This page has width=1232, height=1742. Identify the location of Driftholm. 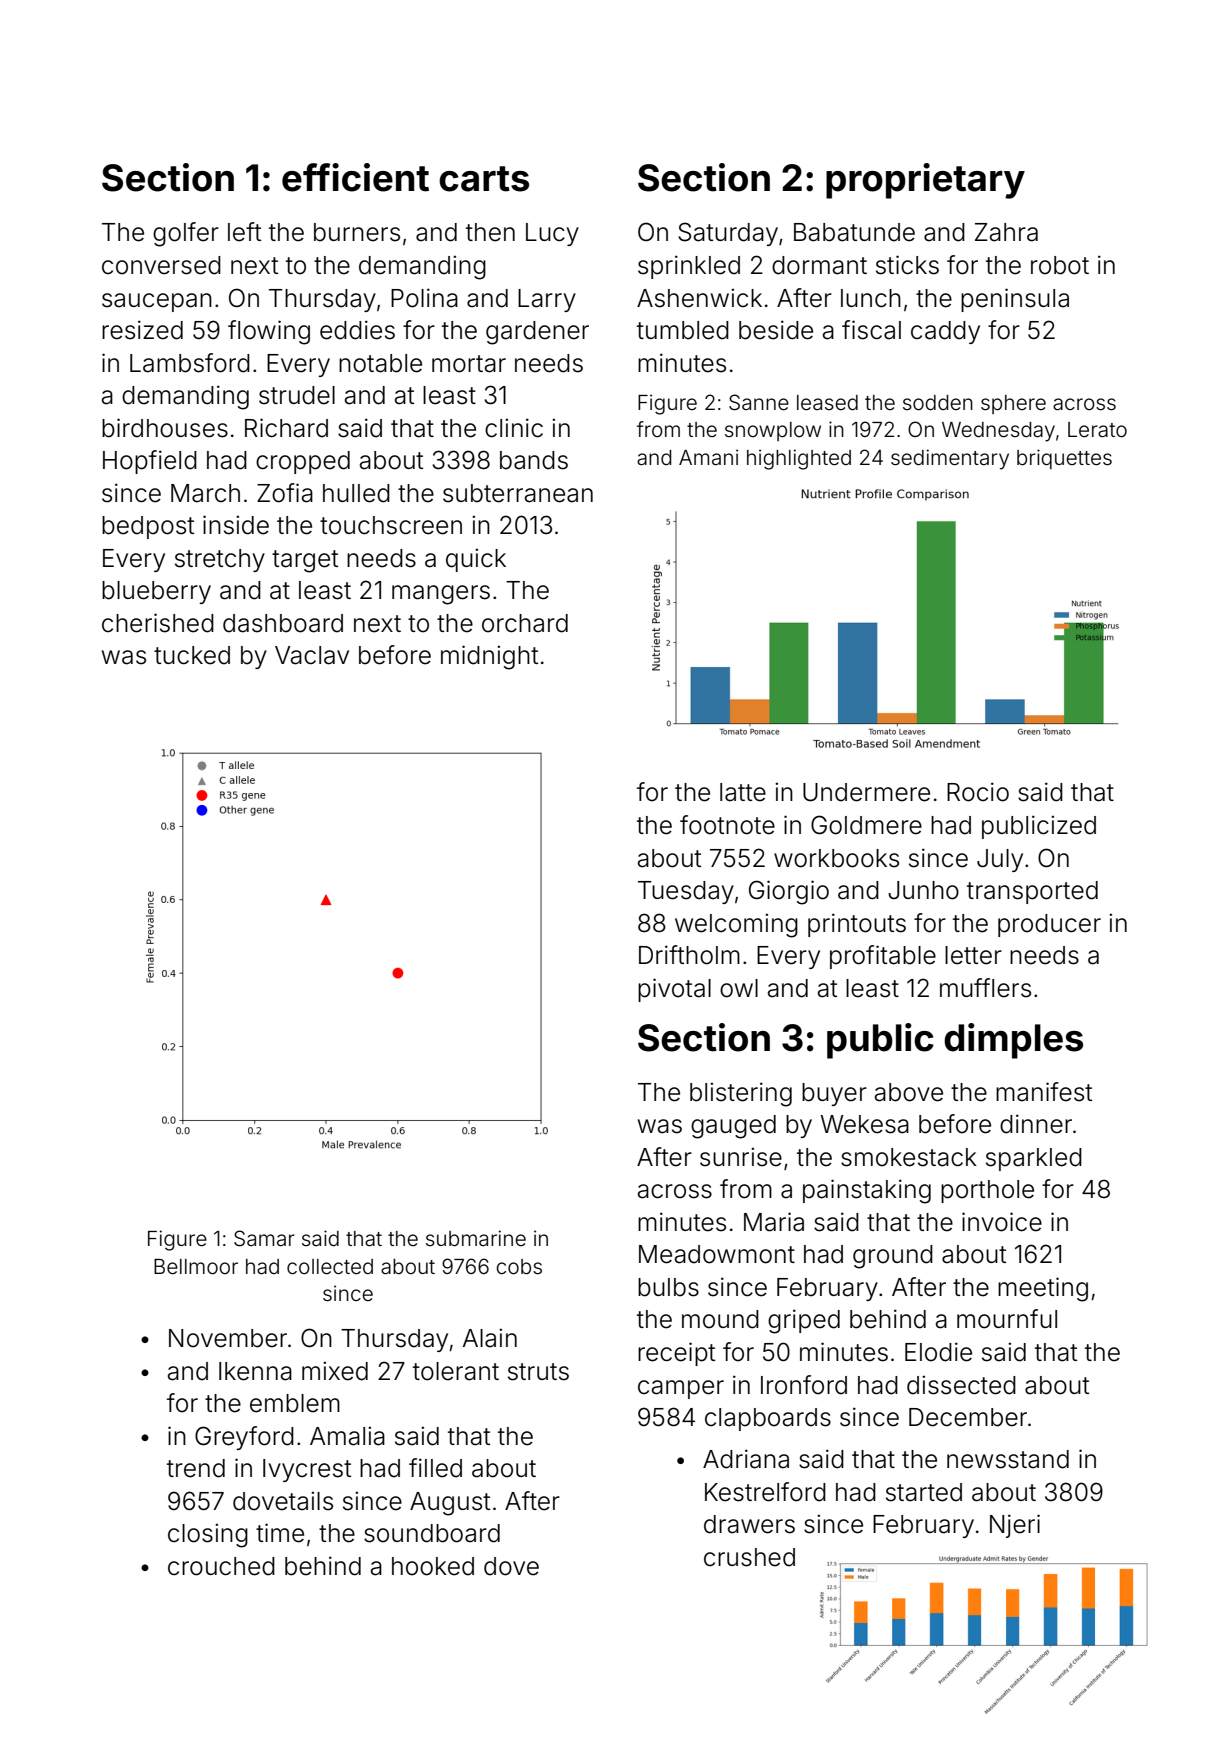
(689, 955).
